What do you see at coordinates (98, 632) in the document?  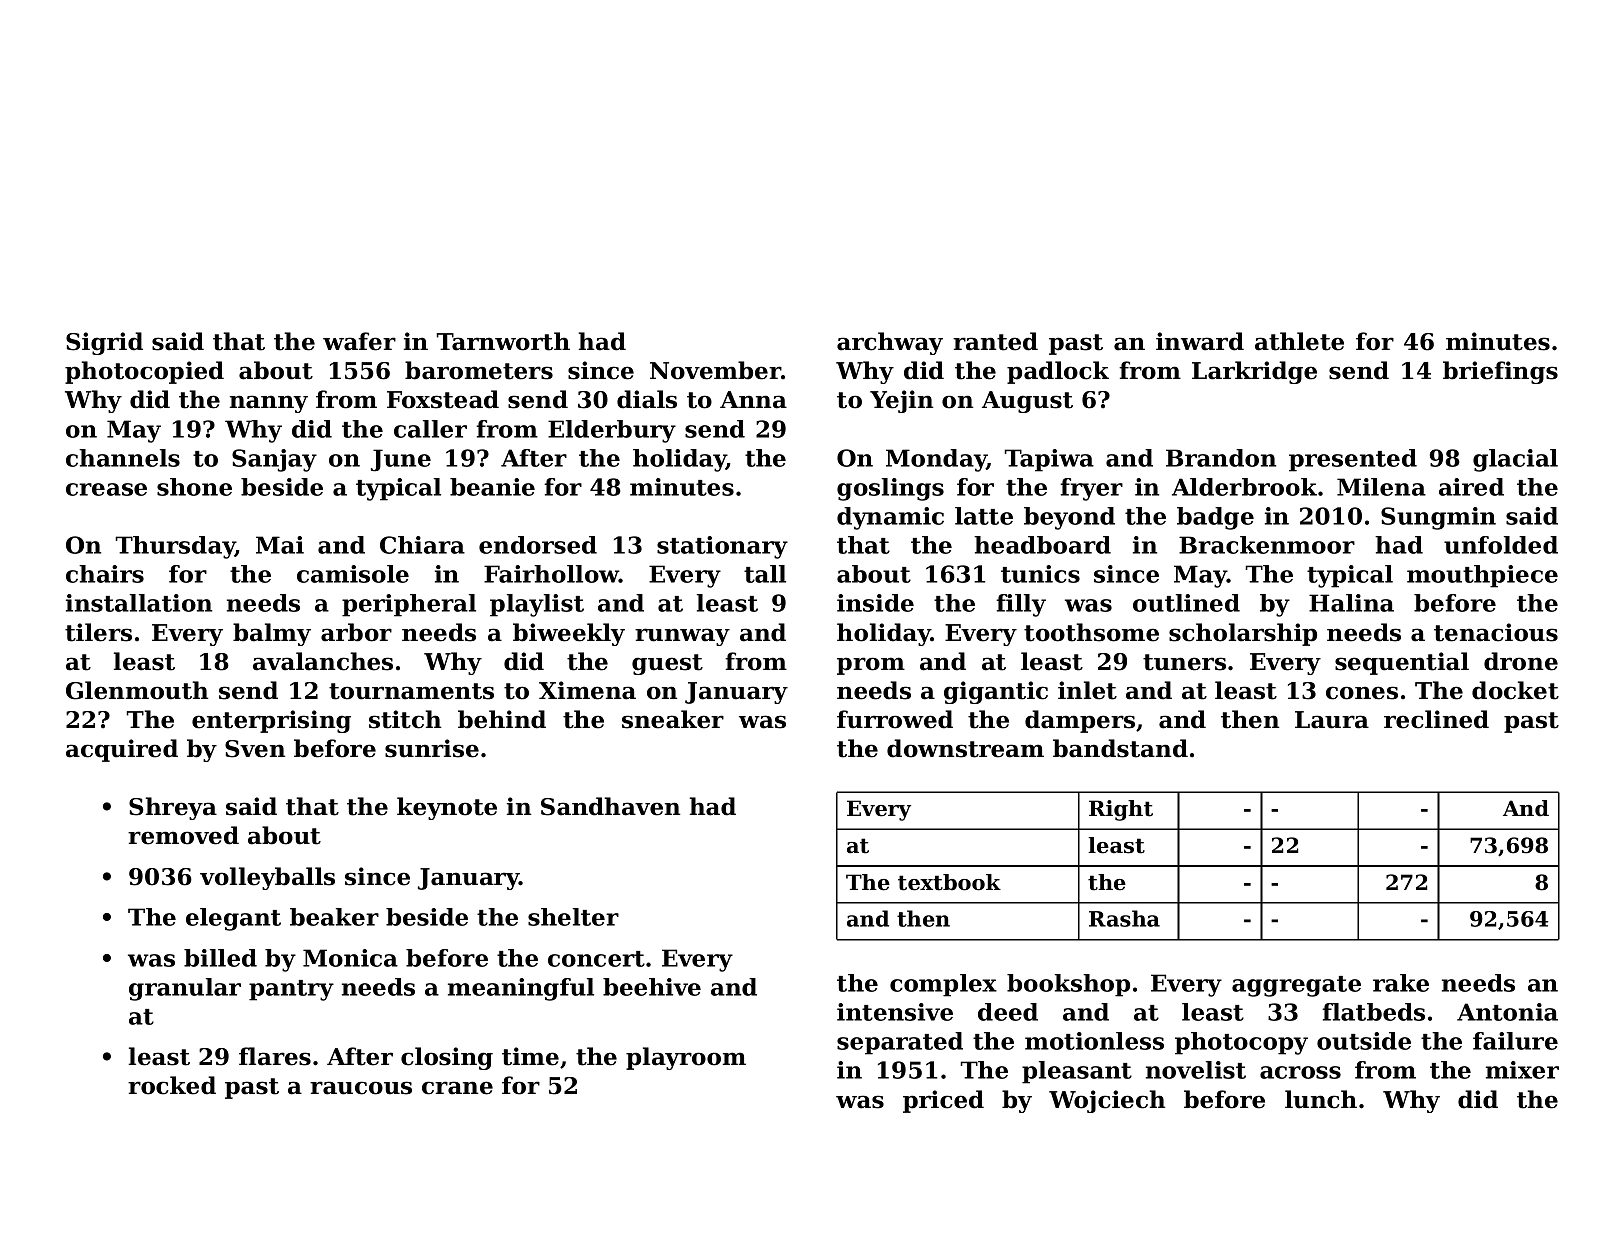 I see `tilers` at bounding box center [98, 632].
